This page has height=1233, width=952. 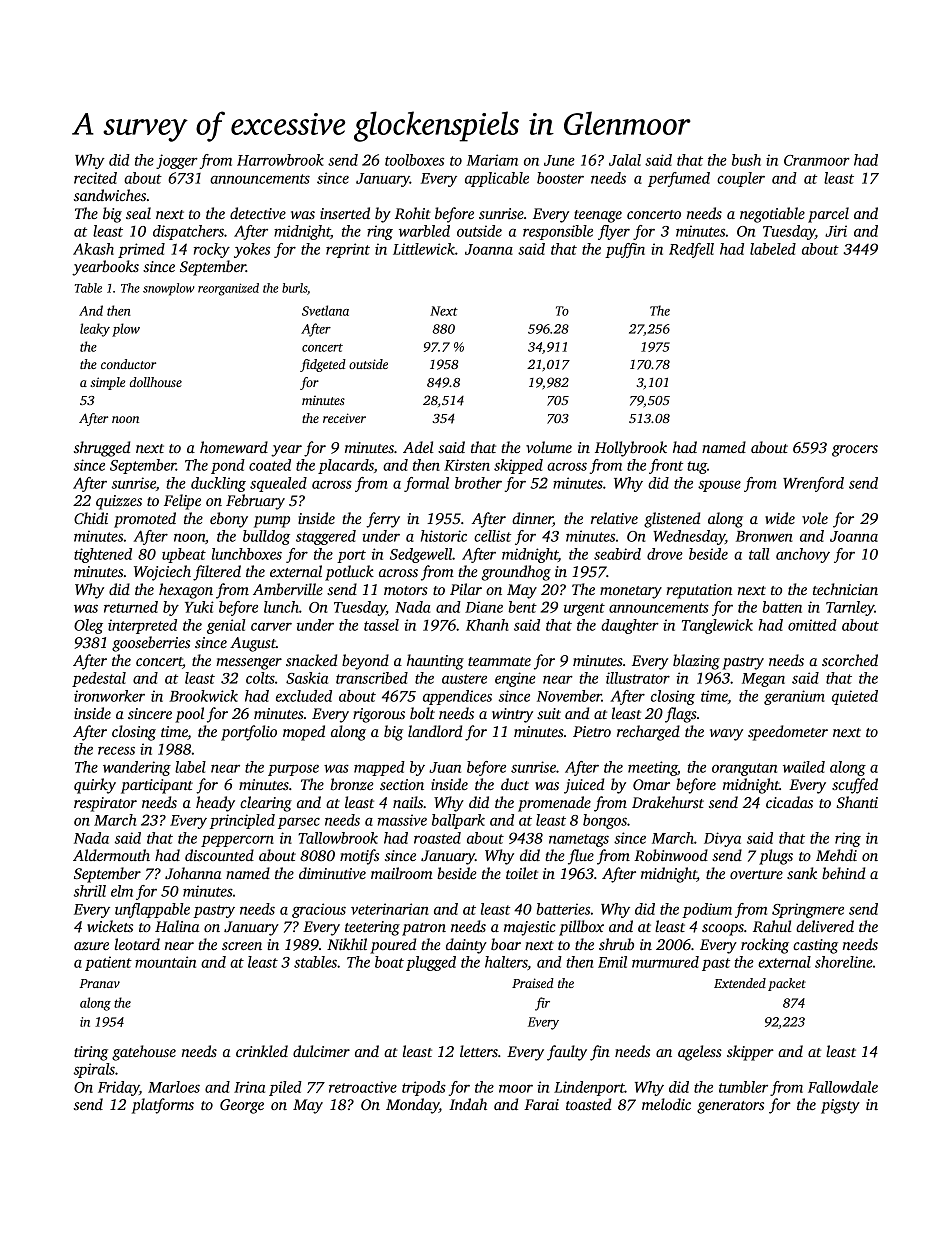 I want to click on Oleg, so click(x=88, y=626).
